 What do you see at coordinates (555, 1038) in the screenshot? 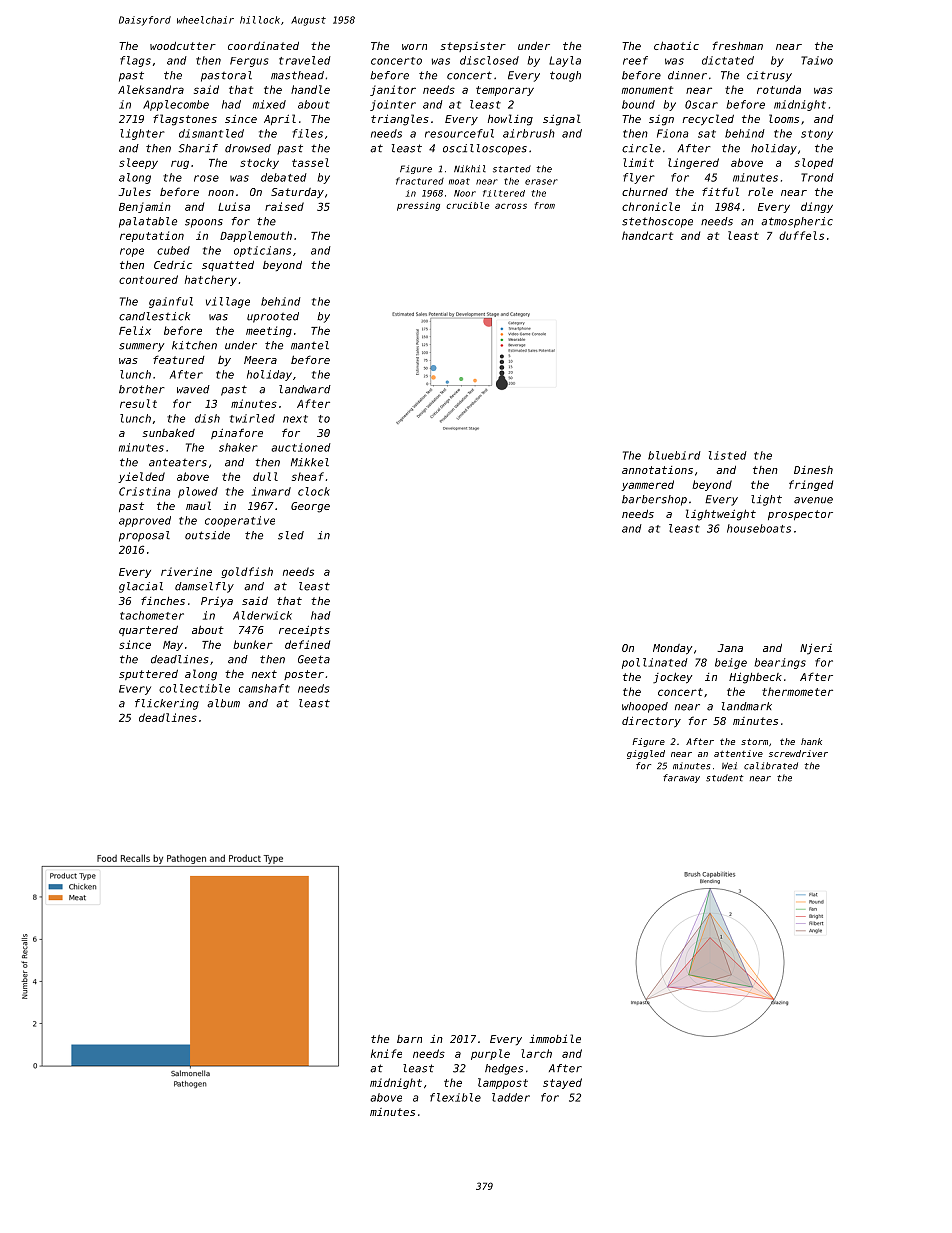
I see `immobile` at bounding box center [555, 1038].
